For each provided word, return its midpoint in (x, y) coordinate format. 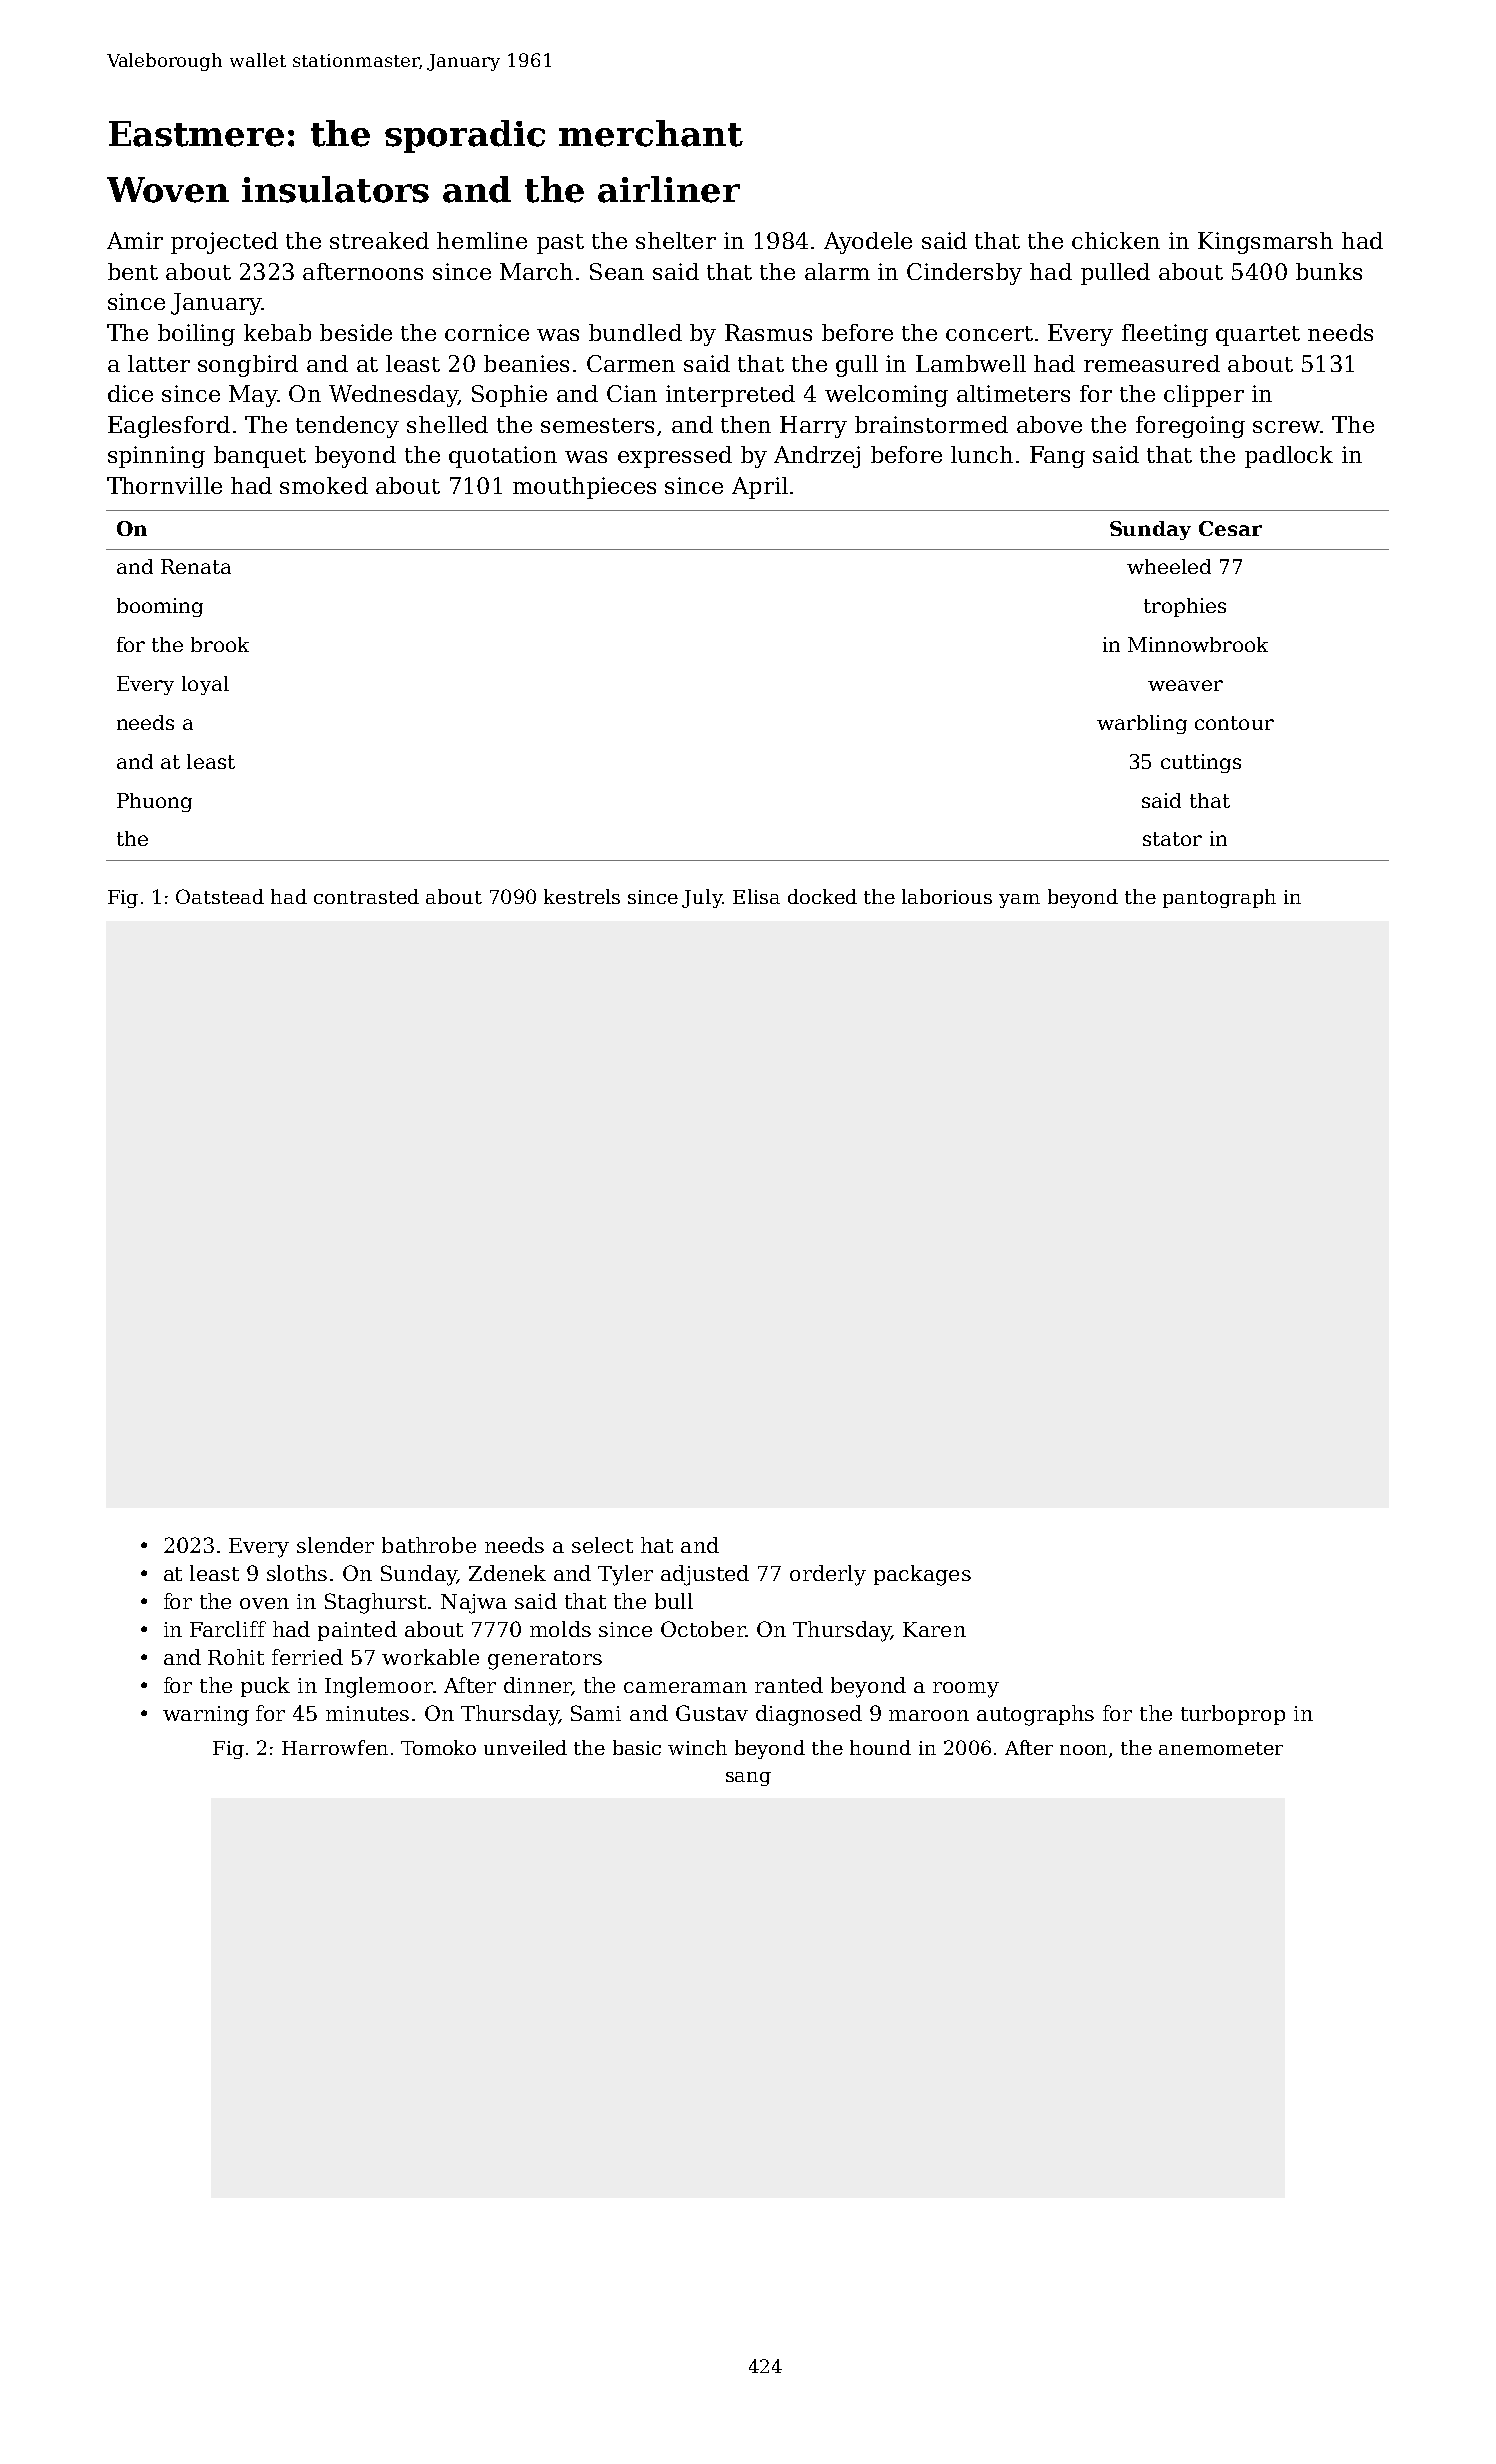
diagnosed (809, 1715)
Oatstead (220, 896)
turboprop (1233, 1715)
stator (1172, 839)
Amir (135, 240)
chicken (1116, 240)
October (703, 1629)
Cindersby (964, 274)
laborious (947, 896)
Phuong (154, 802)
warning (206, 1716)
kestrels (582, 896)
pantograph (1219, 898)
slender (335, 1545)
